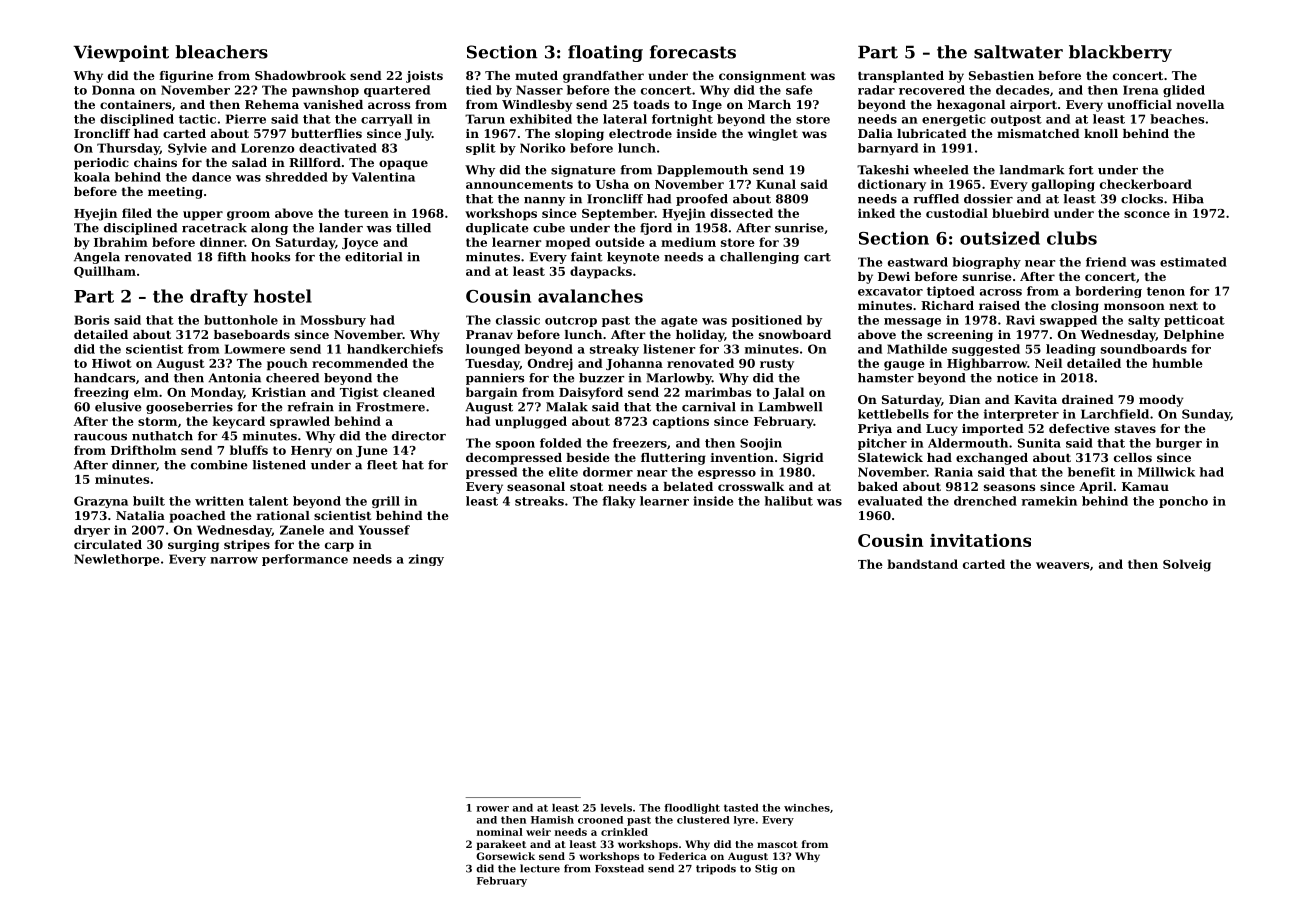  I want to click on weavers, so click(1062, 565).
